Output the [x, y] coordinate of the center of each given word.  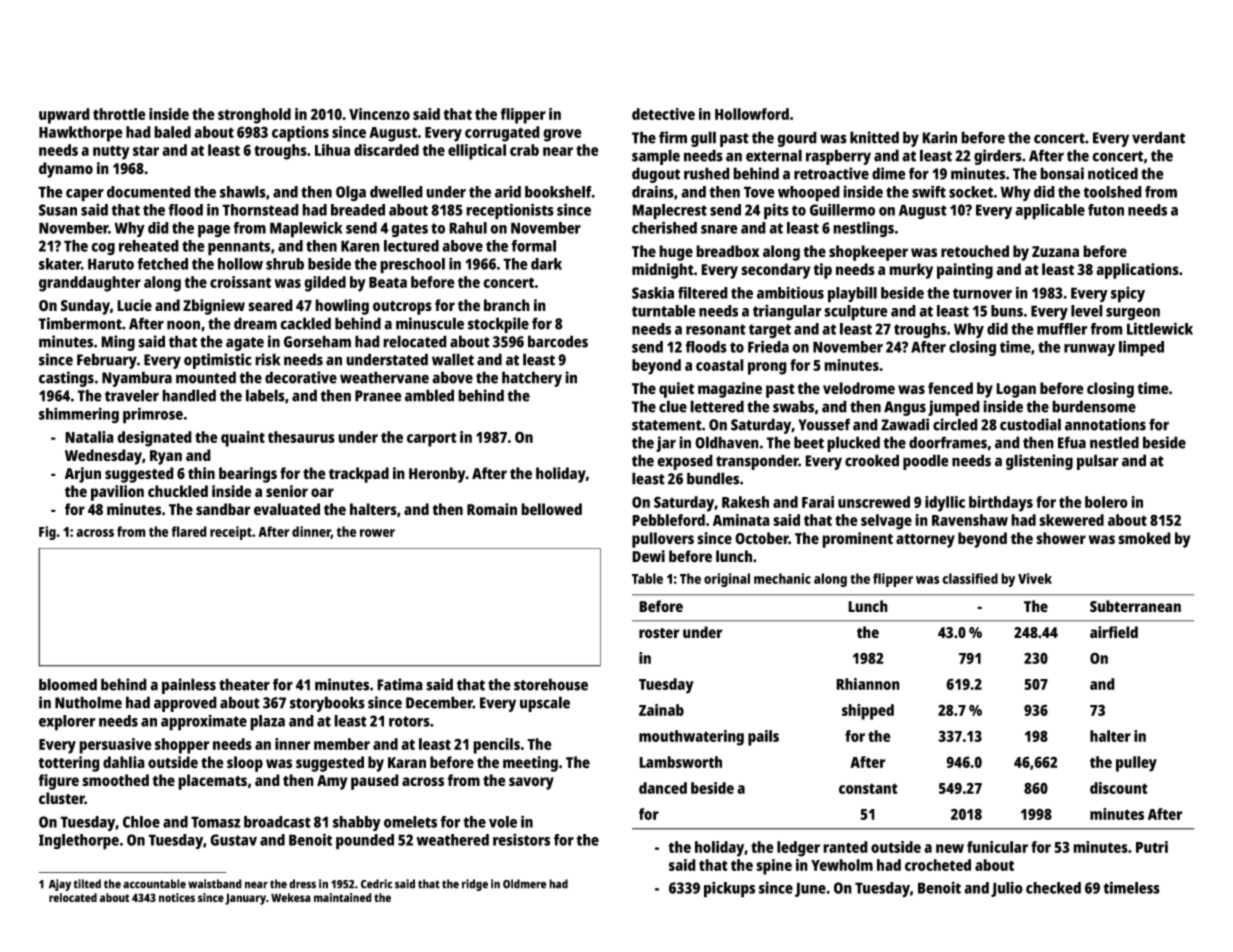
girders [998, 157]
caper [85, 195]
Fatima [400, 684]
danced [663, 788]
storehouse [551, 684]
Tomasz [216, 822]
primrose [153, 415]
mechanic [782, 578]
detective [663, 114]
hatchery [532, 379]
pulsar [1098, 462]
